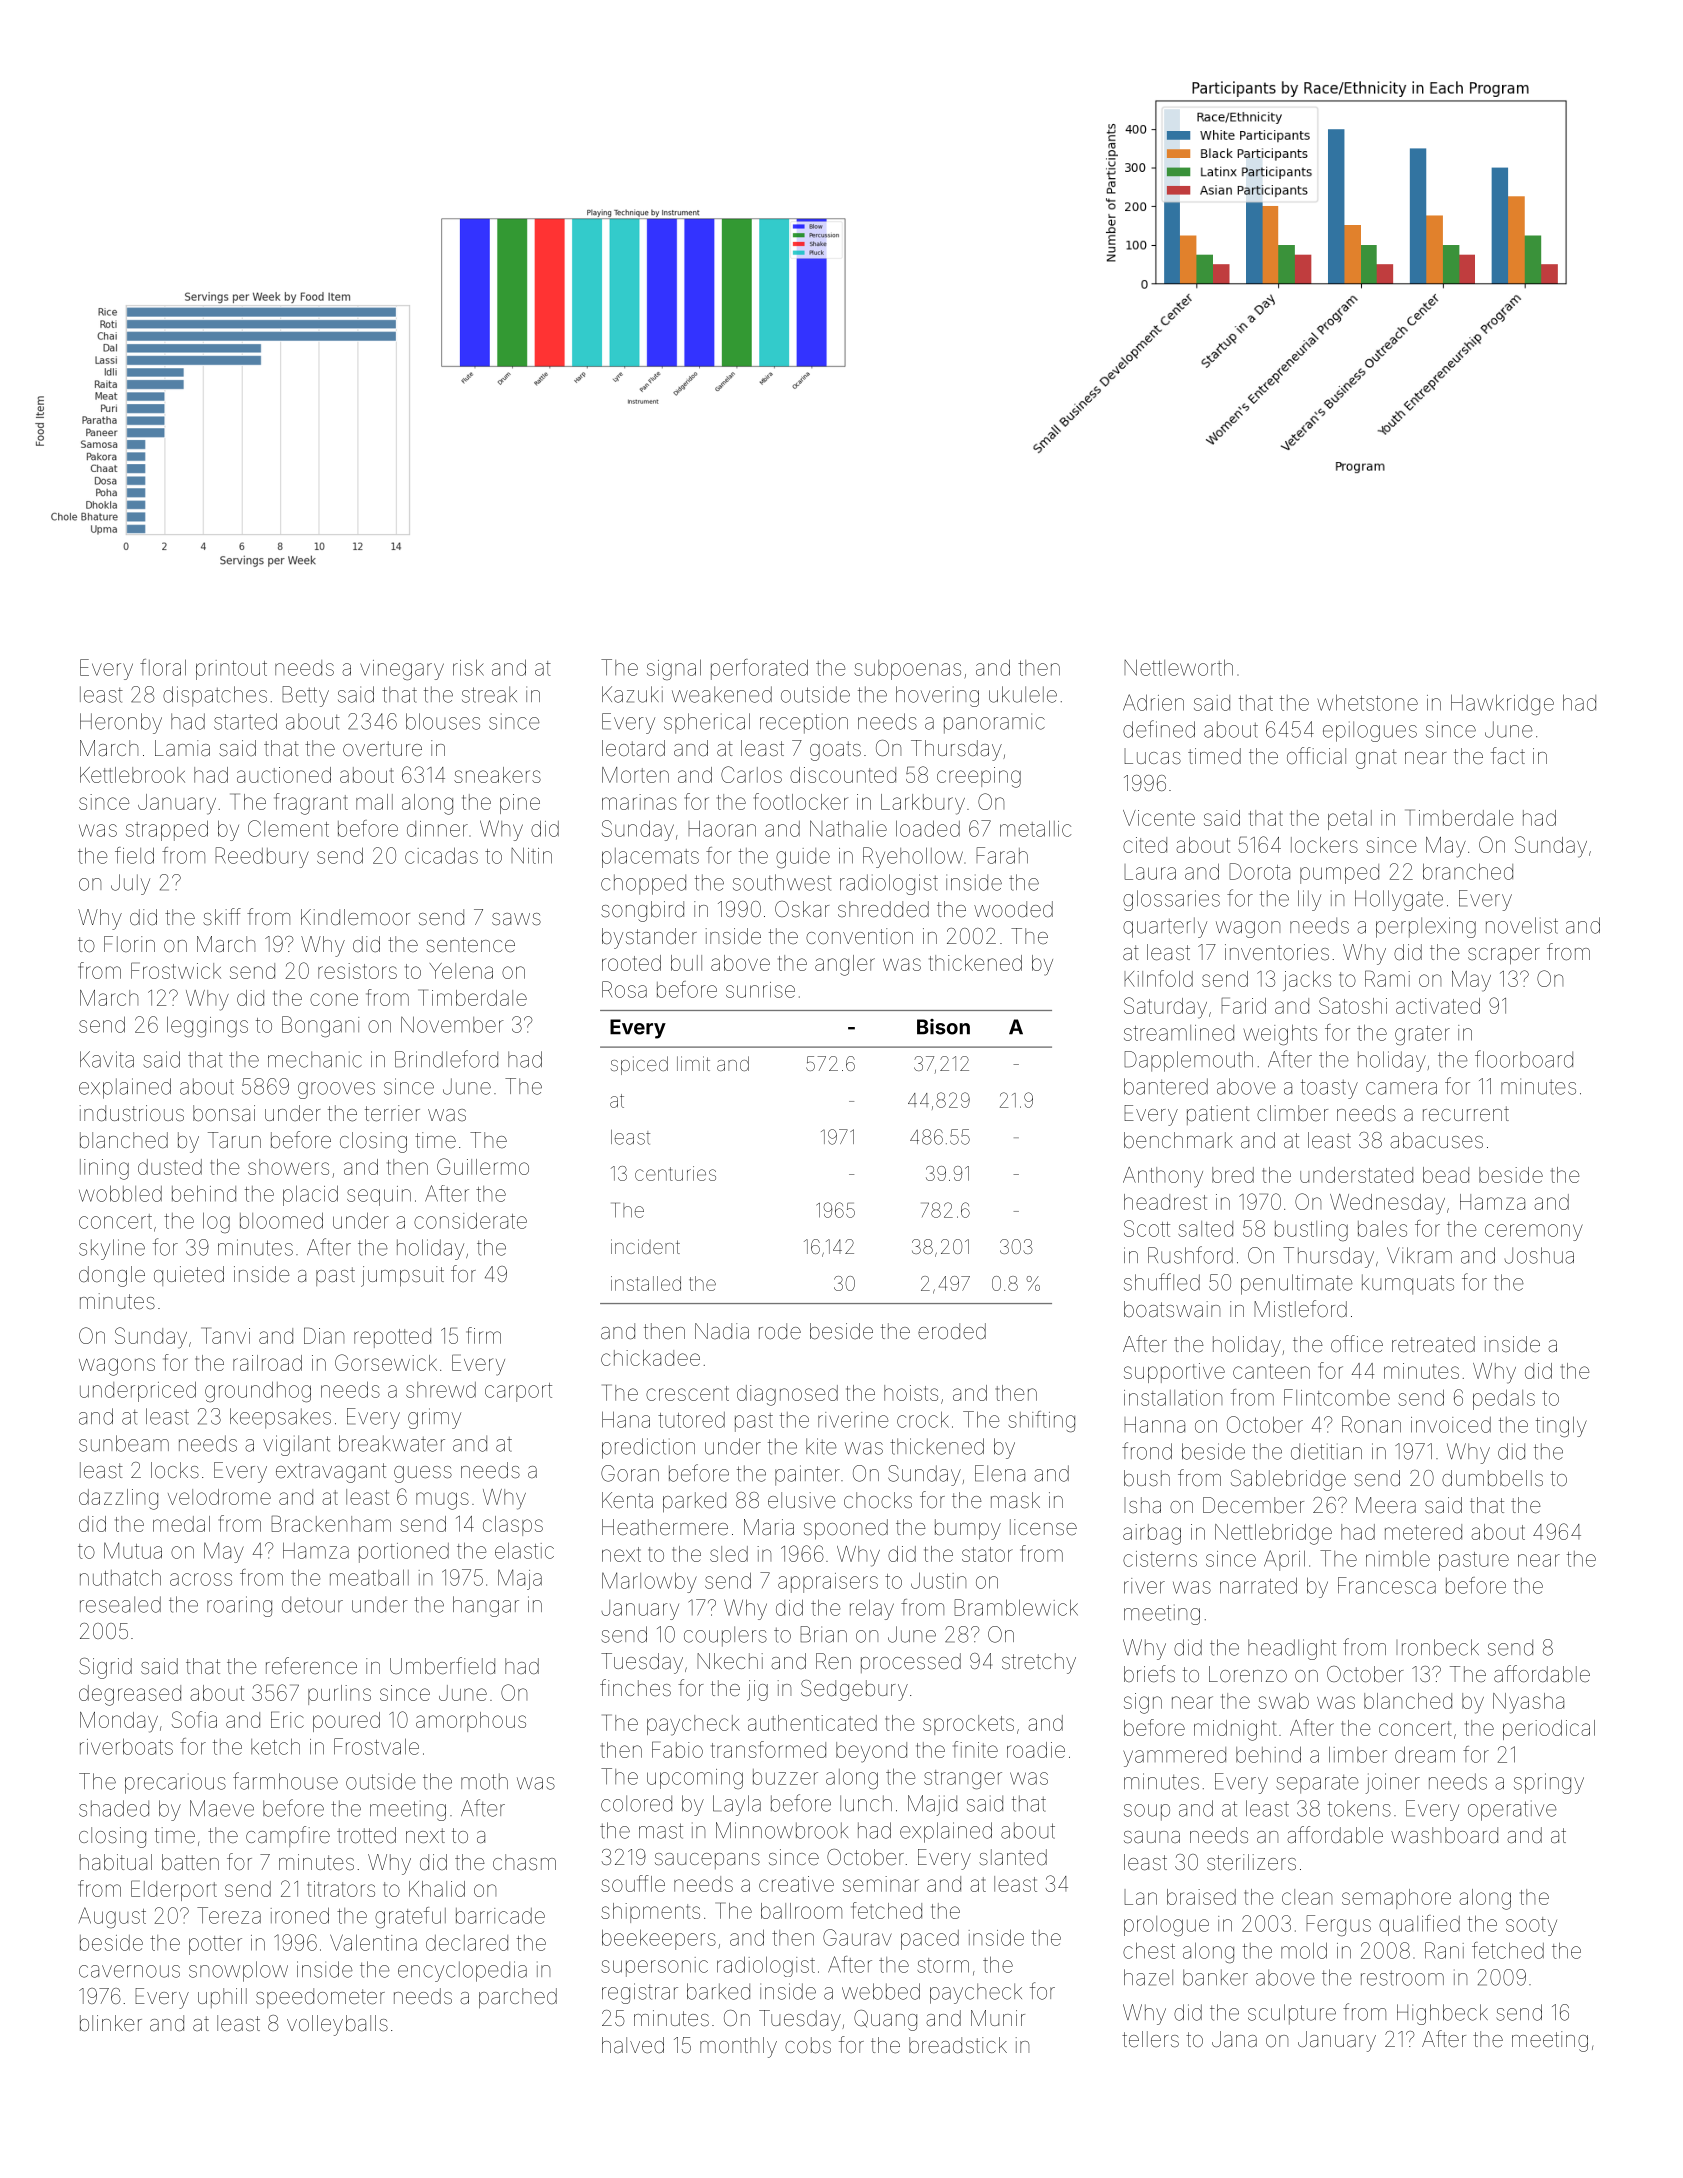 This image has width=1683, height=2178. Describe the element at coordinates (163, 667) in the image. I see `floral` at that location.
